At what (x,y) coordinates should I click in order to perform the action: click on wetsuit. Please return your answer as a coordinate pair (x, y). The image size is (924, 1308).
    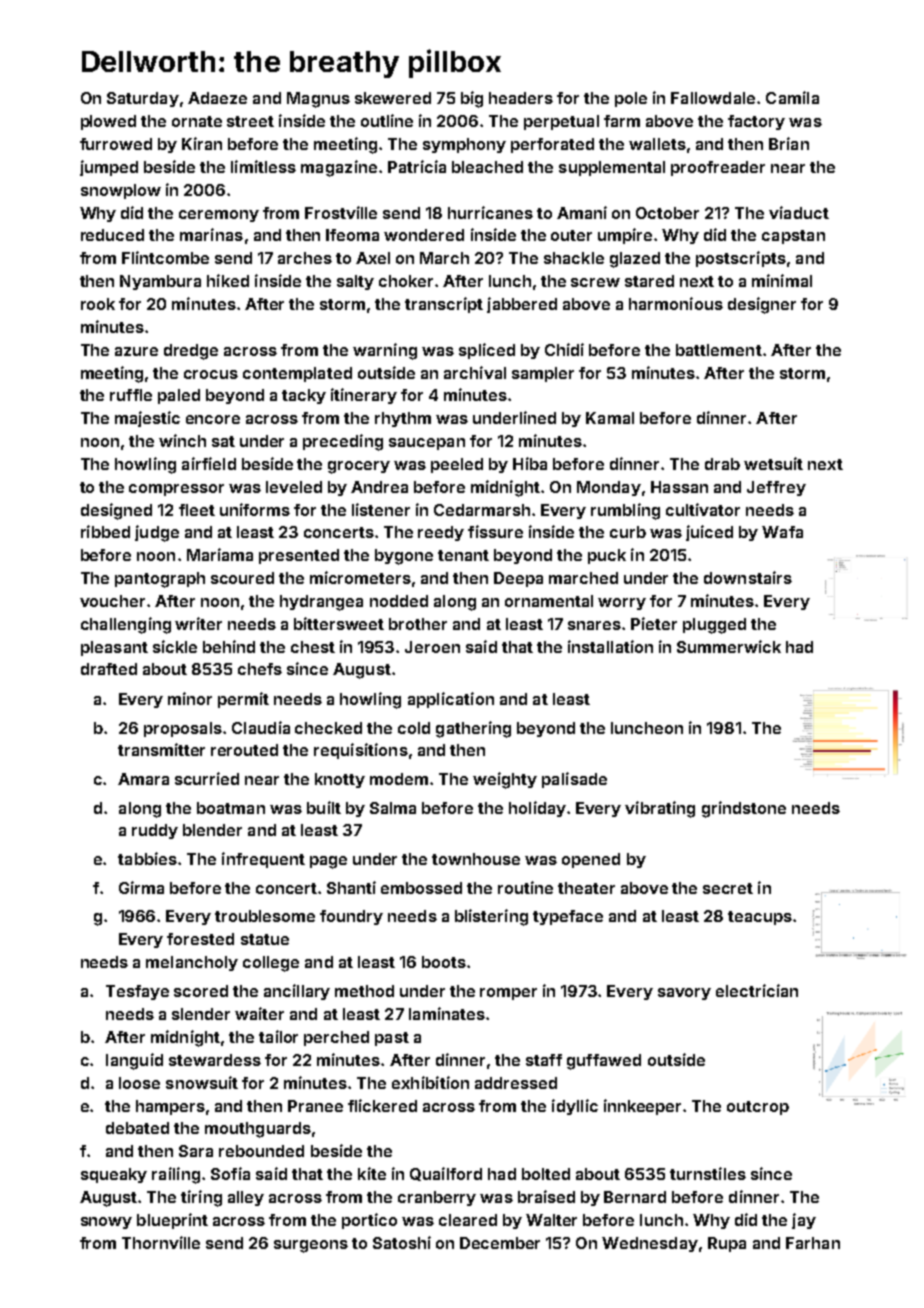
    Looking at the image, I should click on (773, 463).
